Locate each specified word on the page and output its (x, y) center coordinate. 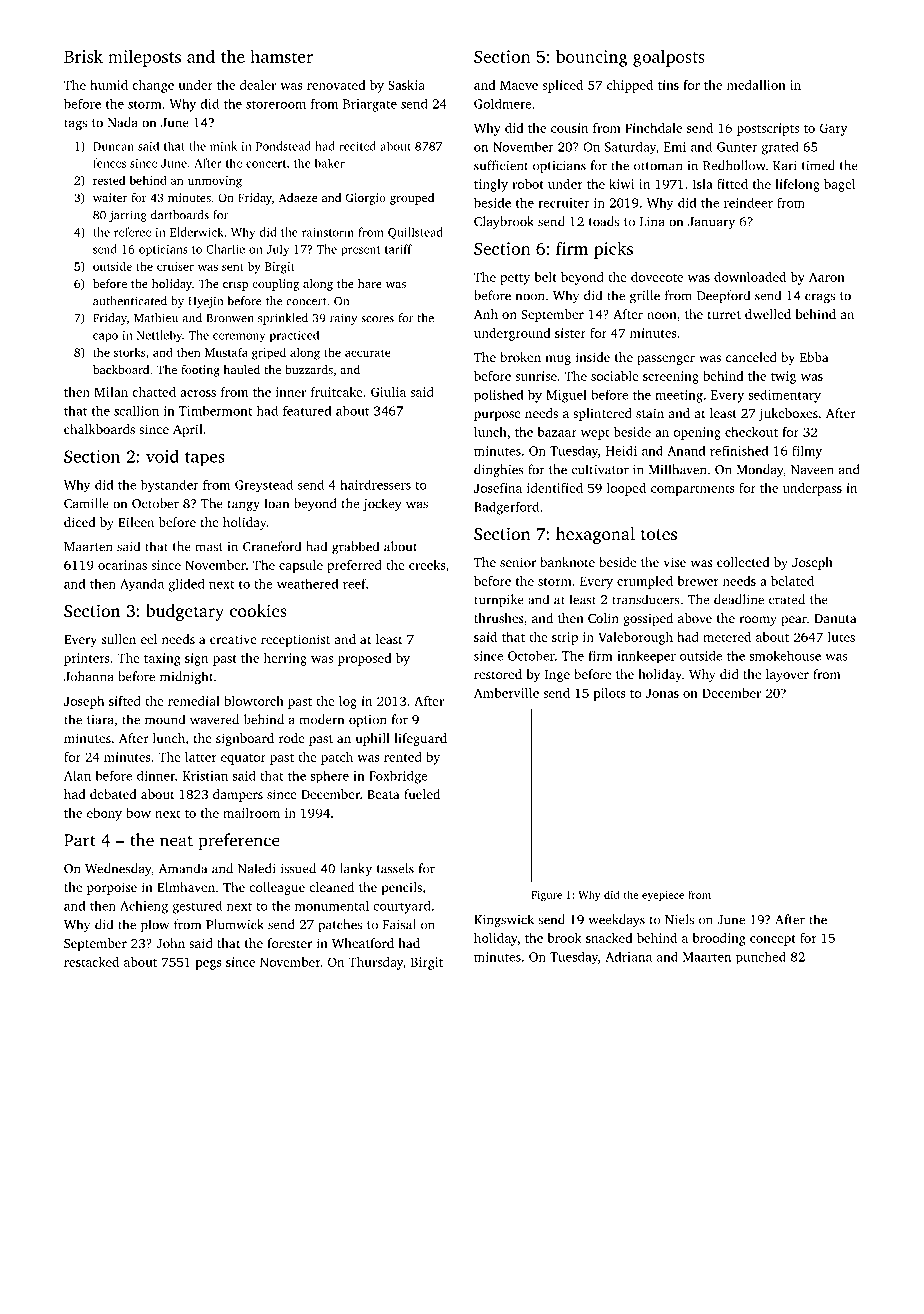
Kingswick (504, 921)
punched (761, 958)
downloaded (750, 277)
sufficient (501, 165)
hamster (281, 56)
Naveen (812, 470)
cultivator (600, 469)
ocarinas (122, 565)
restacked (91, 962)
